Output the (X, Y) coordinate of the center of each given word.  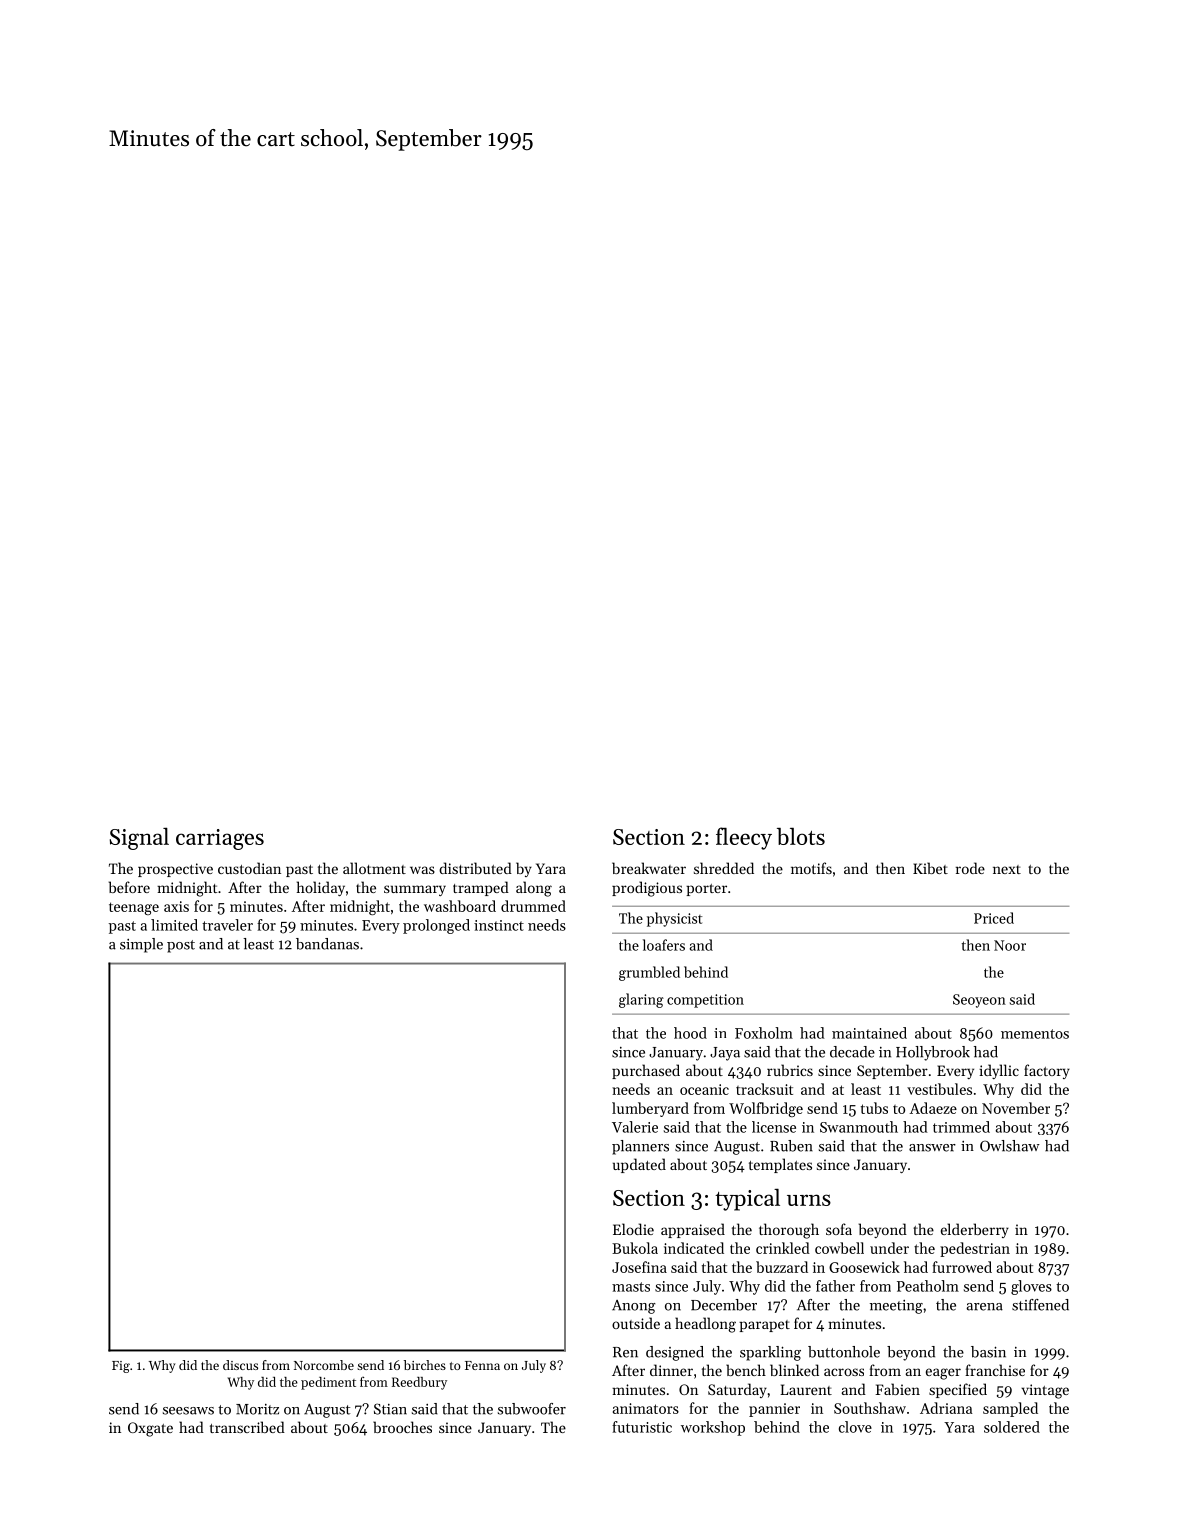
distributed (475, 868)
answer (932, 1148)
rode (970, 868)
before (129, 887)
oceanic (704, 1089)
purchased (646, 1071)
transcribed (247, 1427)
